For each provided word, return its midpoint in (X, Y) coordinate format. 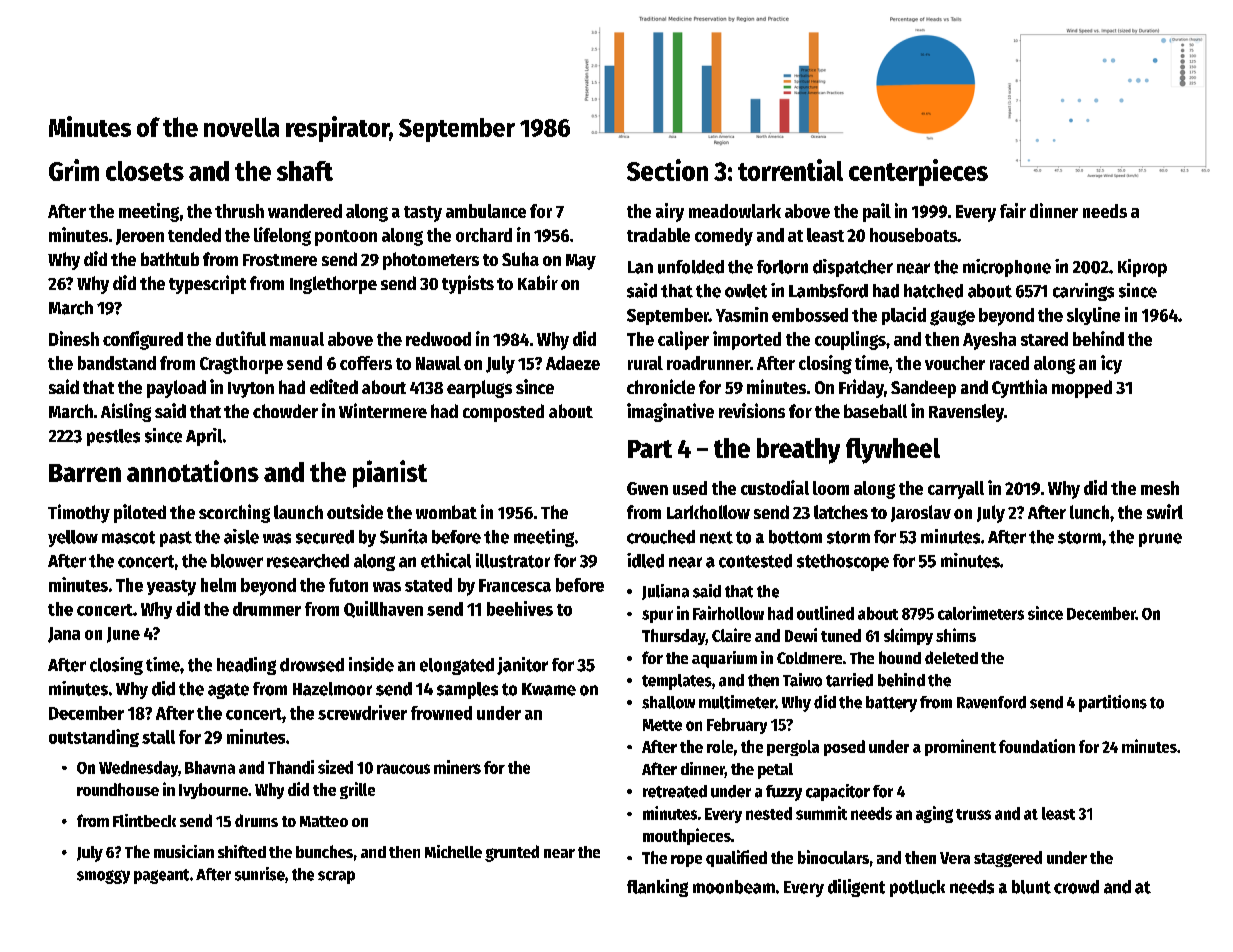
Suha (520, 259)
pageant (161, 876)
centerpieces (918, 172)
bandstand (117, 363)
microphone (1007, 268)
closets (145, 171)
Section (667, 170)
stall (158, 737)
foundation (1037, 746)
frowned (441, 713)
